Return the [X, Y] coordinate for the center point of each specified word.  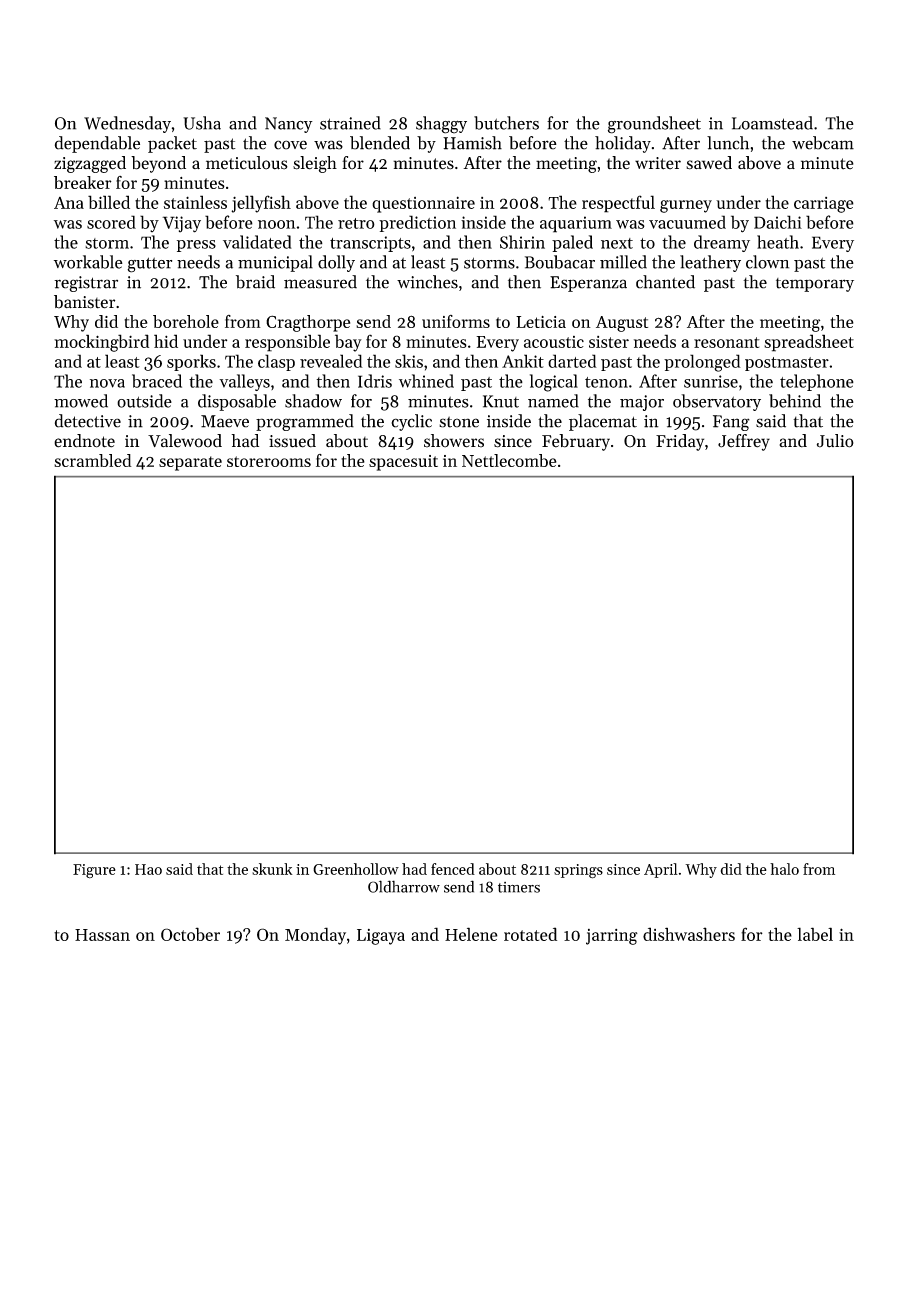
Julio [835, 441]
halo [784, 869]
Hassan [102, 935]
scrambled [93, 460]
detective [88, 421]
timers [519, 887]
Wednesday [127, 124]
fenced [453, 869]
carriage [824, 205]
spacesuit [403, 463]
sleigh [315, 164]
